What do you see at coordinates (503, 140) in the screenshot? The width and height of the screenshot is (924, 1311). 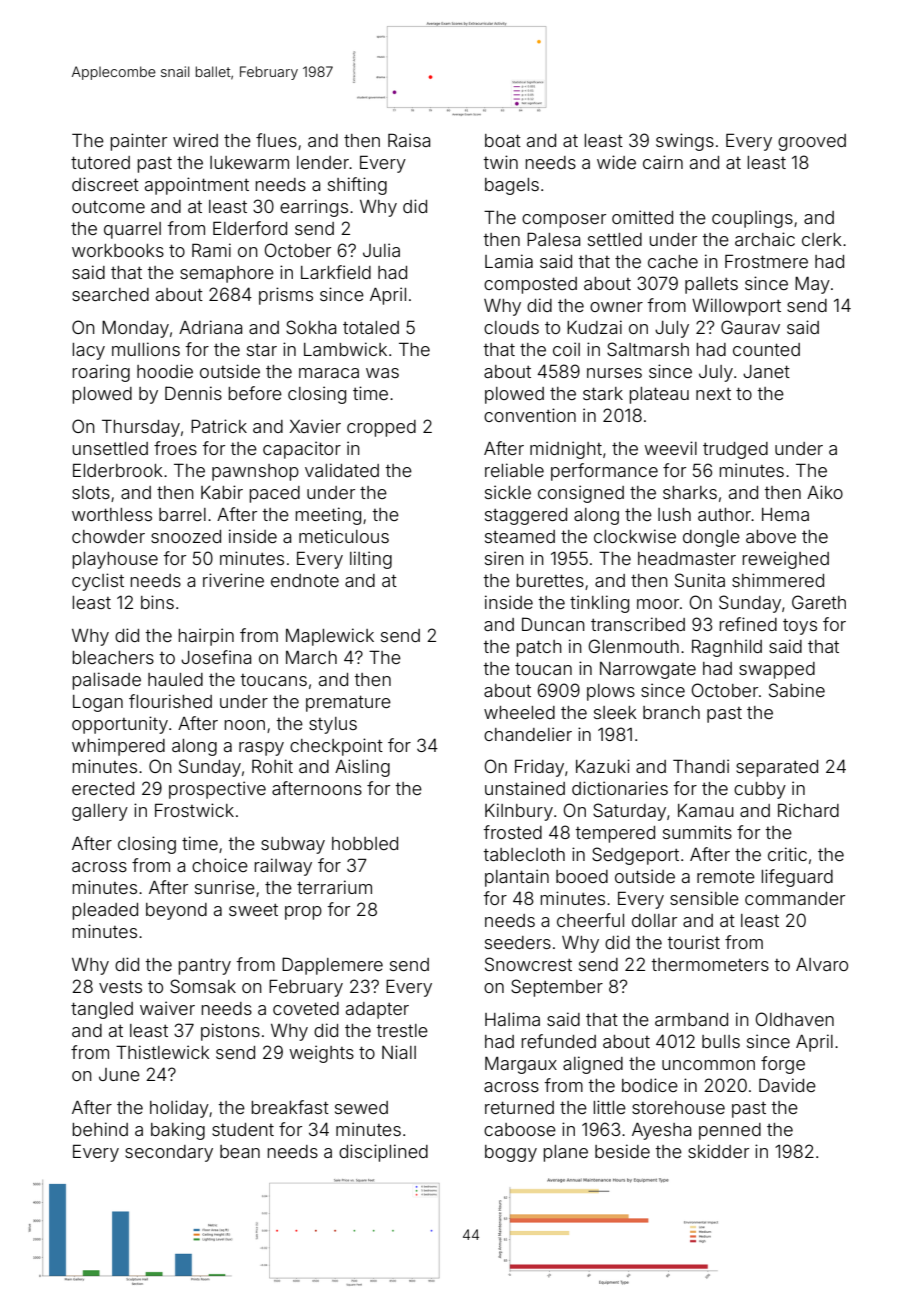 I see `boat` at bounding box center [503, 140].
